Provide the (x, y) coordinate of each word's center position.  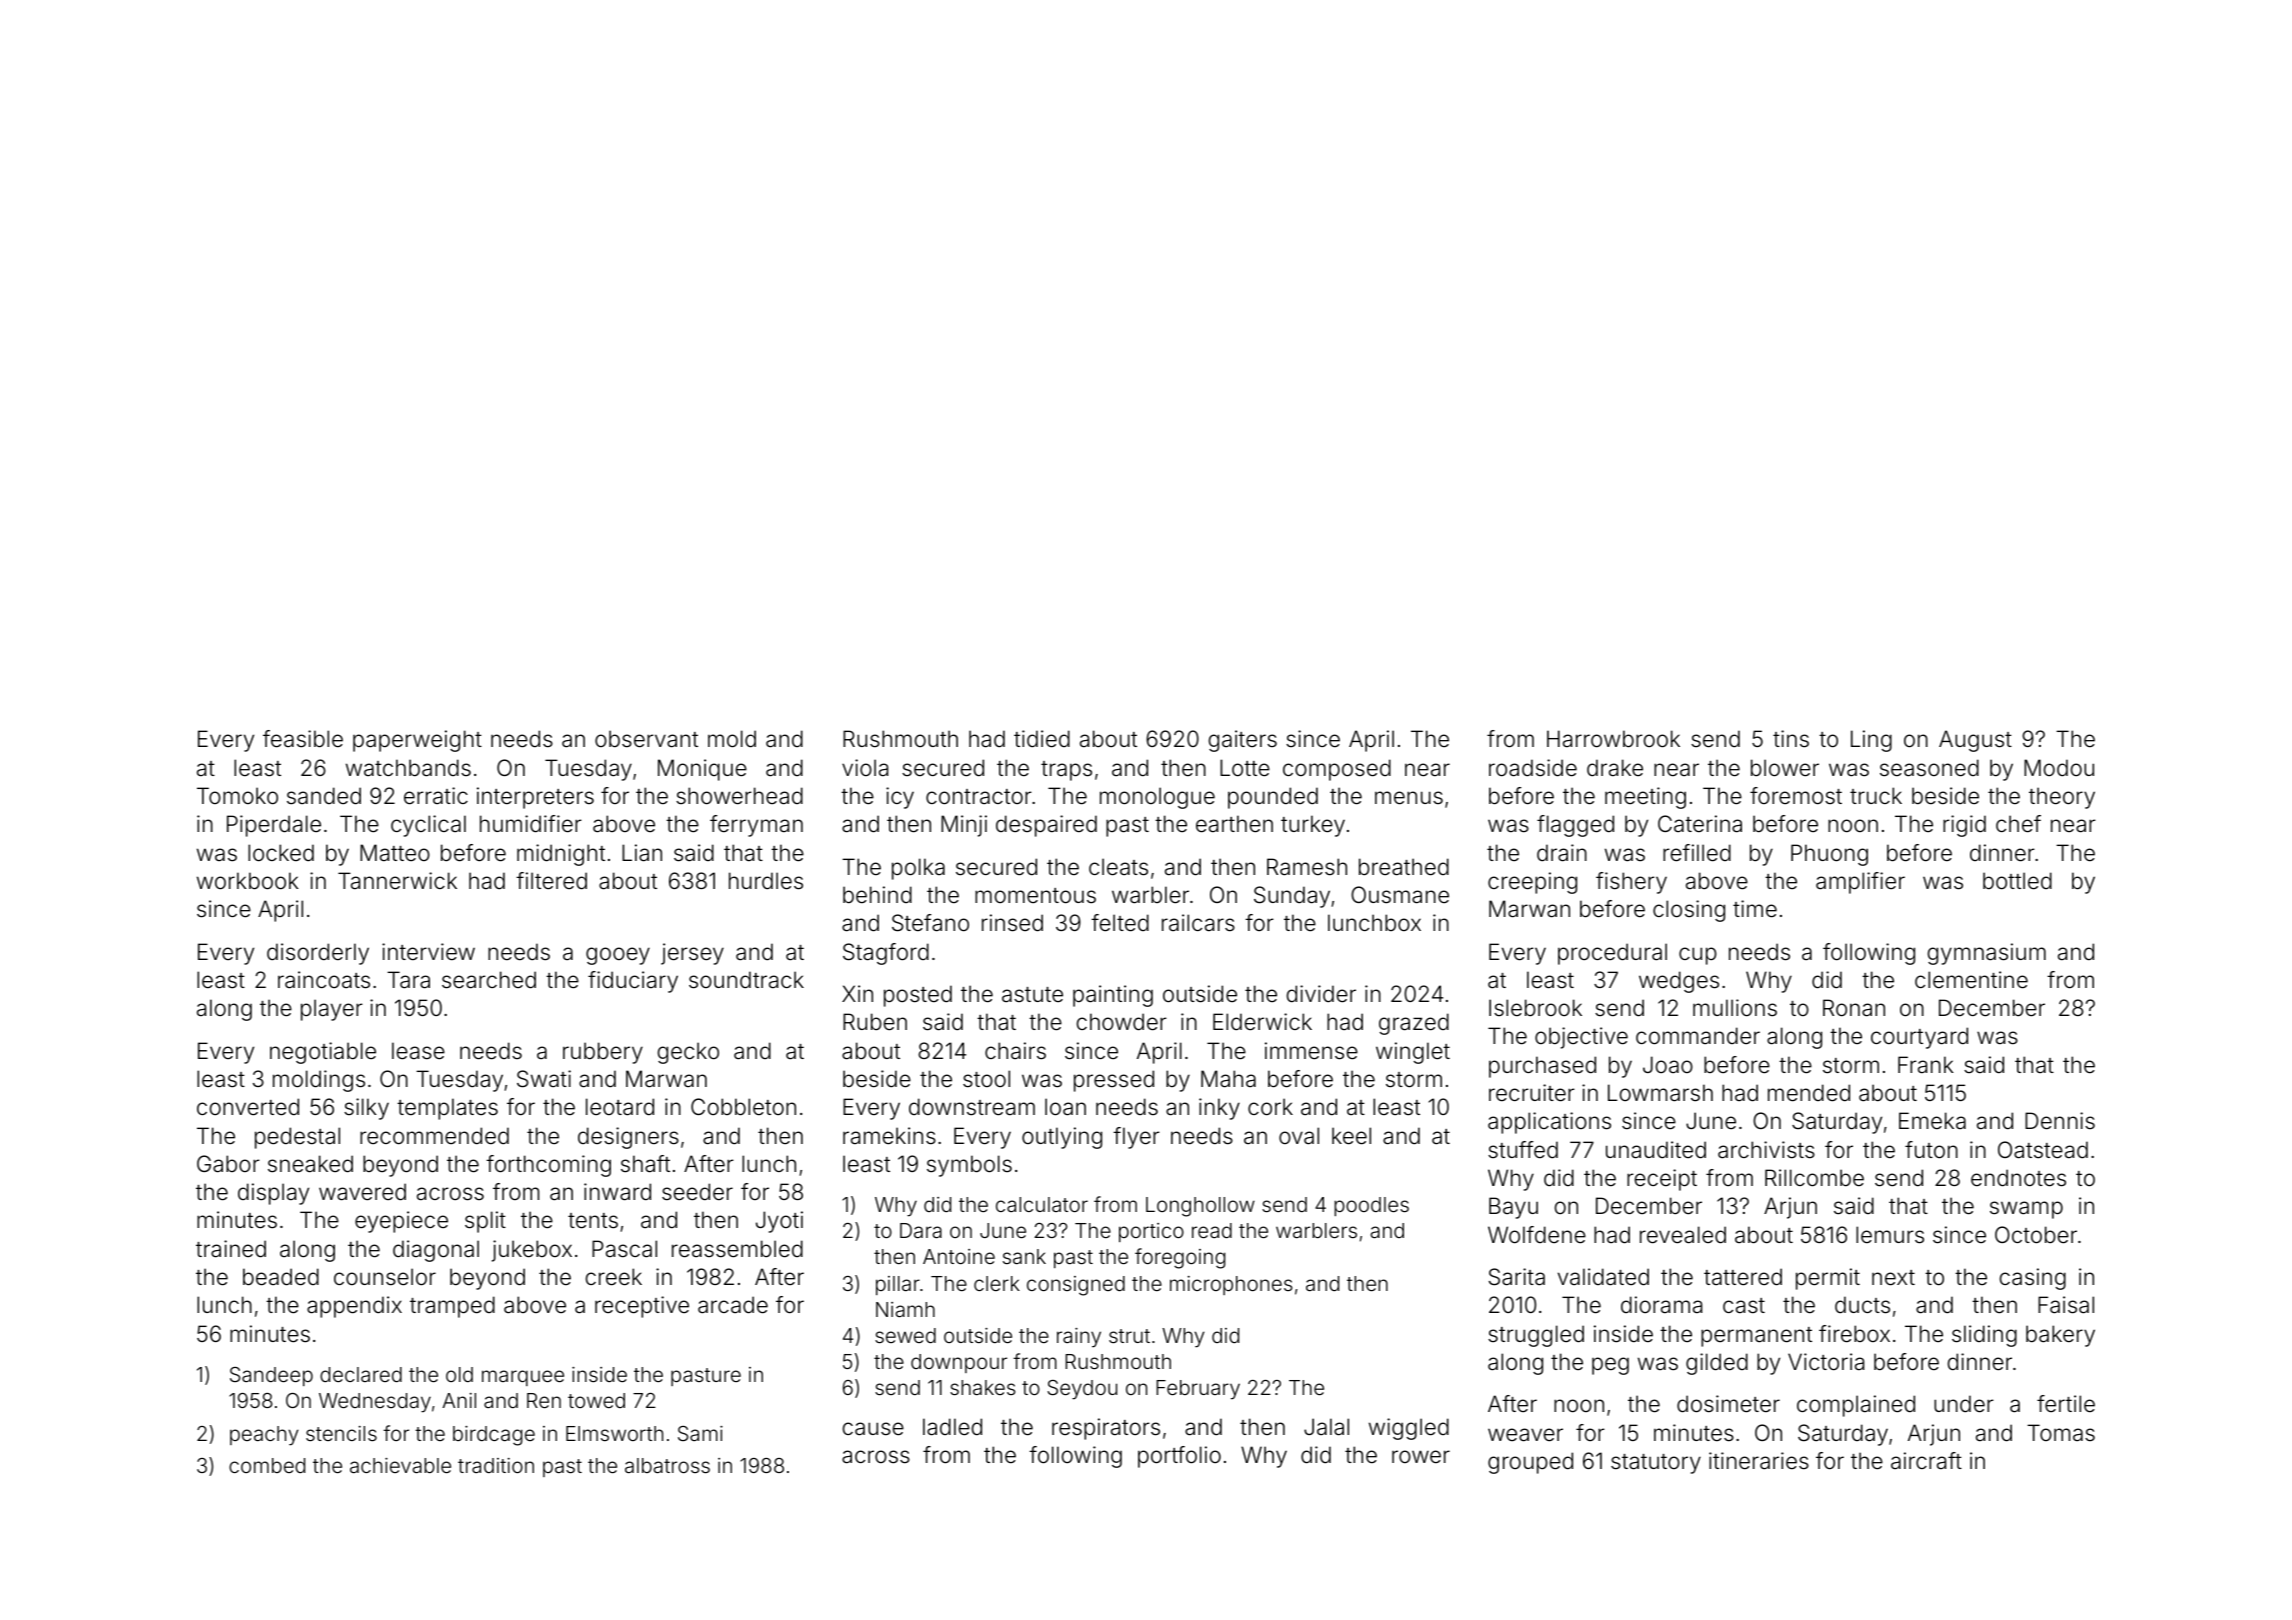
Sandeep (271, 1376)
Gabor (228, 1164)
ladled (952, 1427)
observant (646, 739)
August (1975, 741)
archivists (1766, 1150)
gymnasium (1987, 954)
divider (1321, 994)
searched (489, 980)
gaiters (1243, 741)
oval (1299, 1136)
